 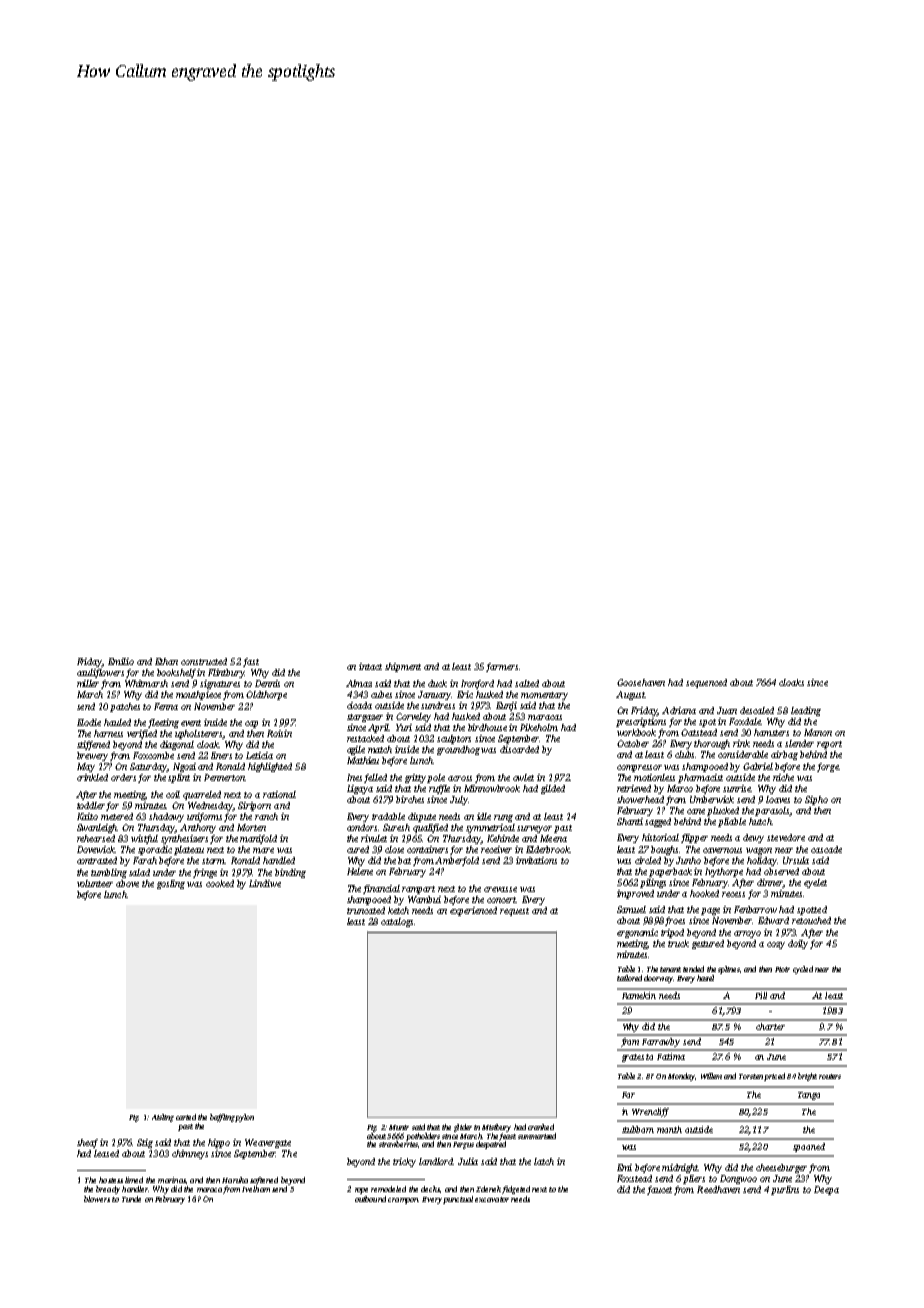 I want to click on report, so click(x=829, y=745).
